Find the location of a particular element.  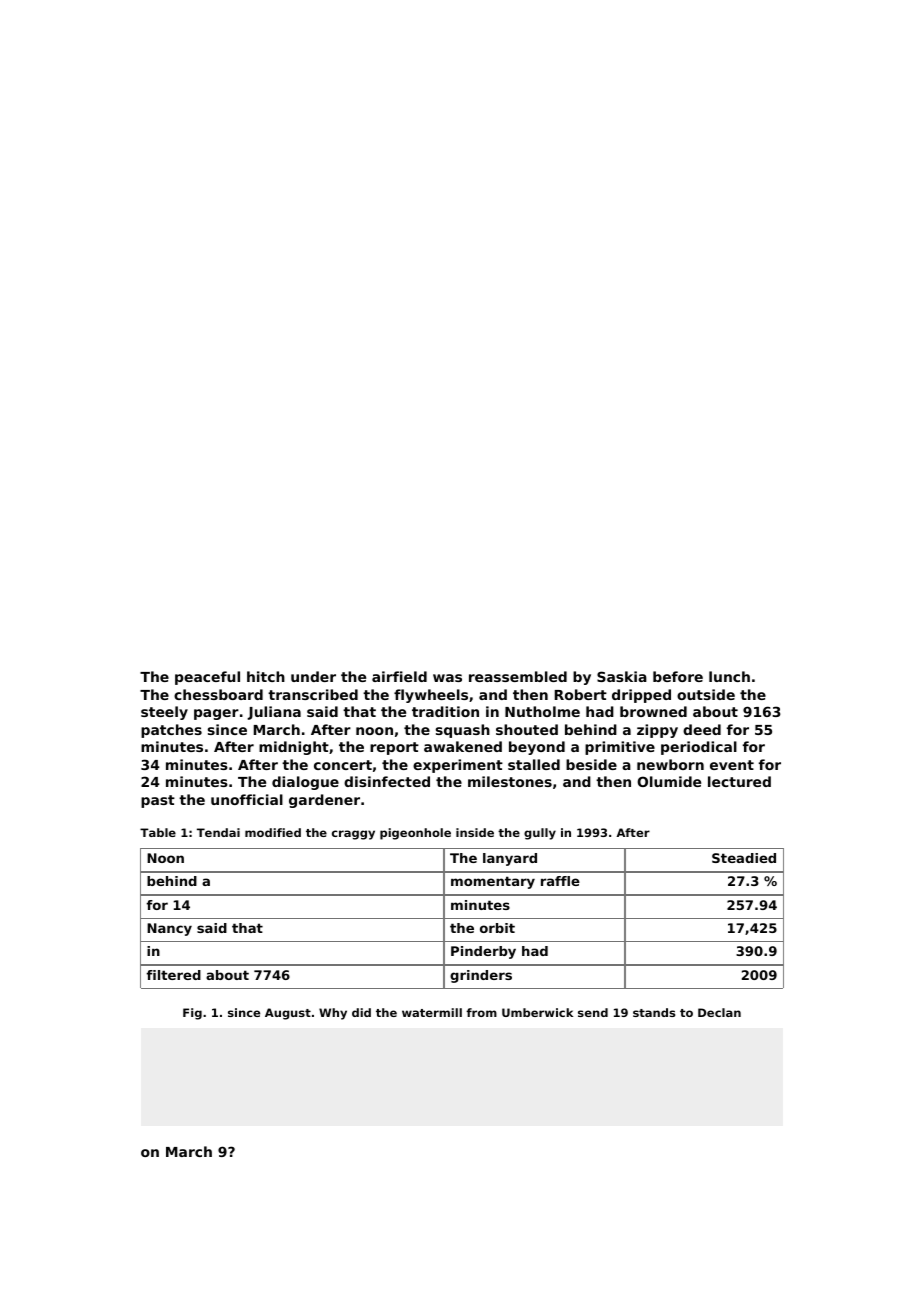

browned is located at coordinates (653, 711).
